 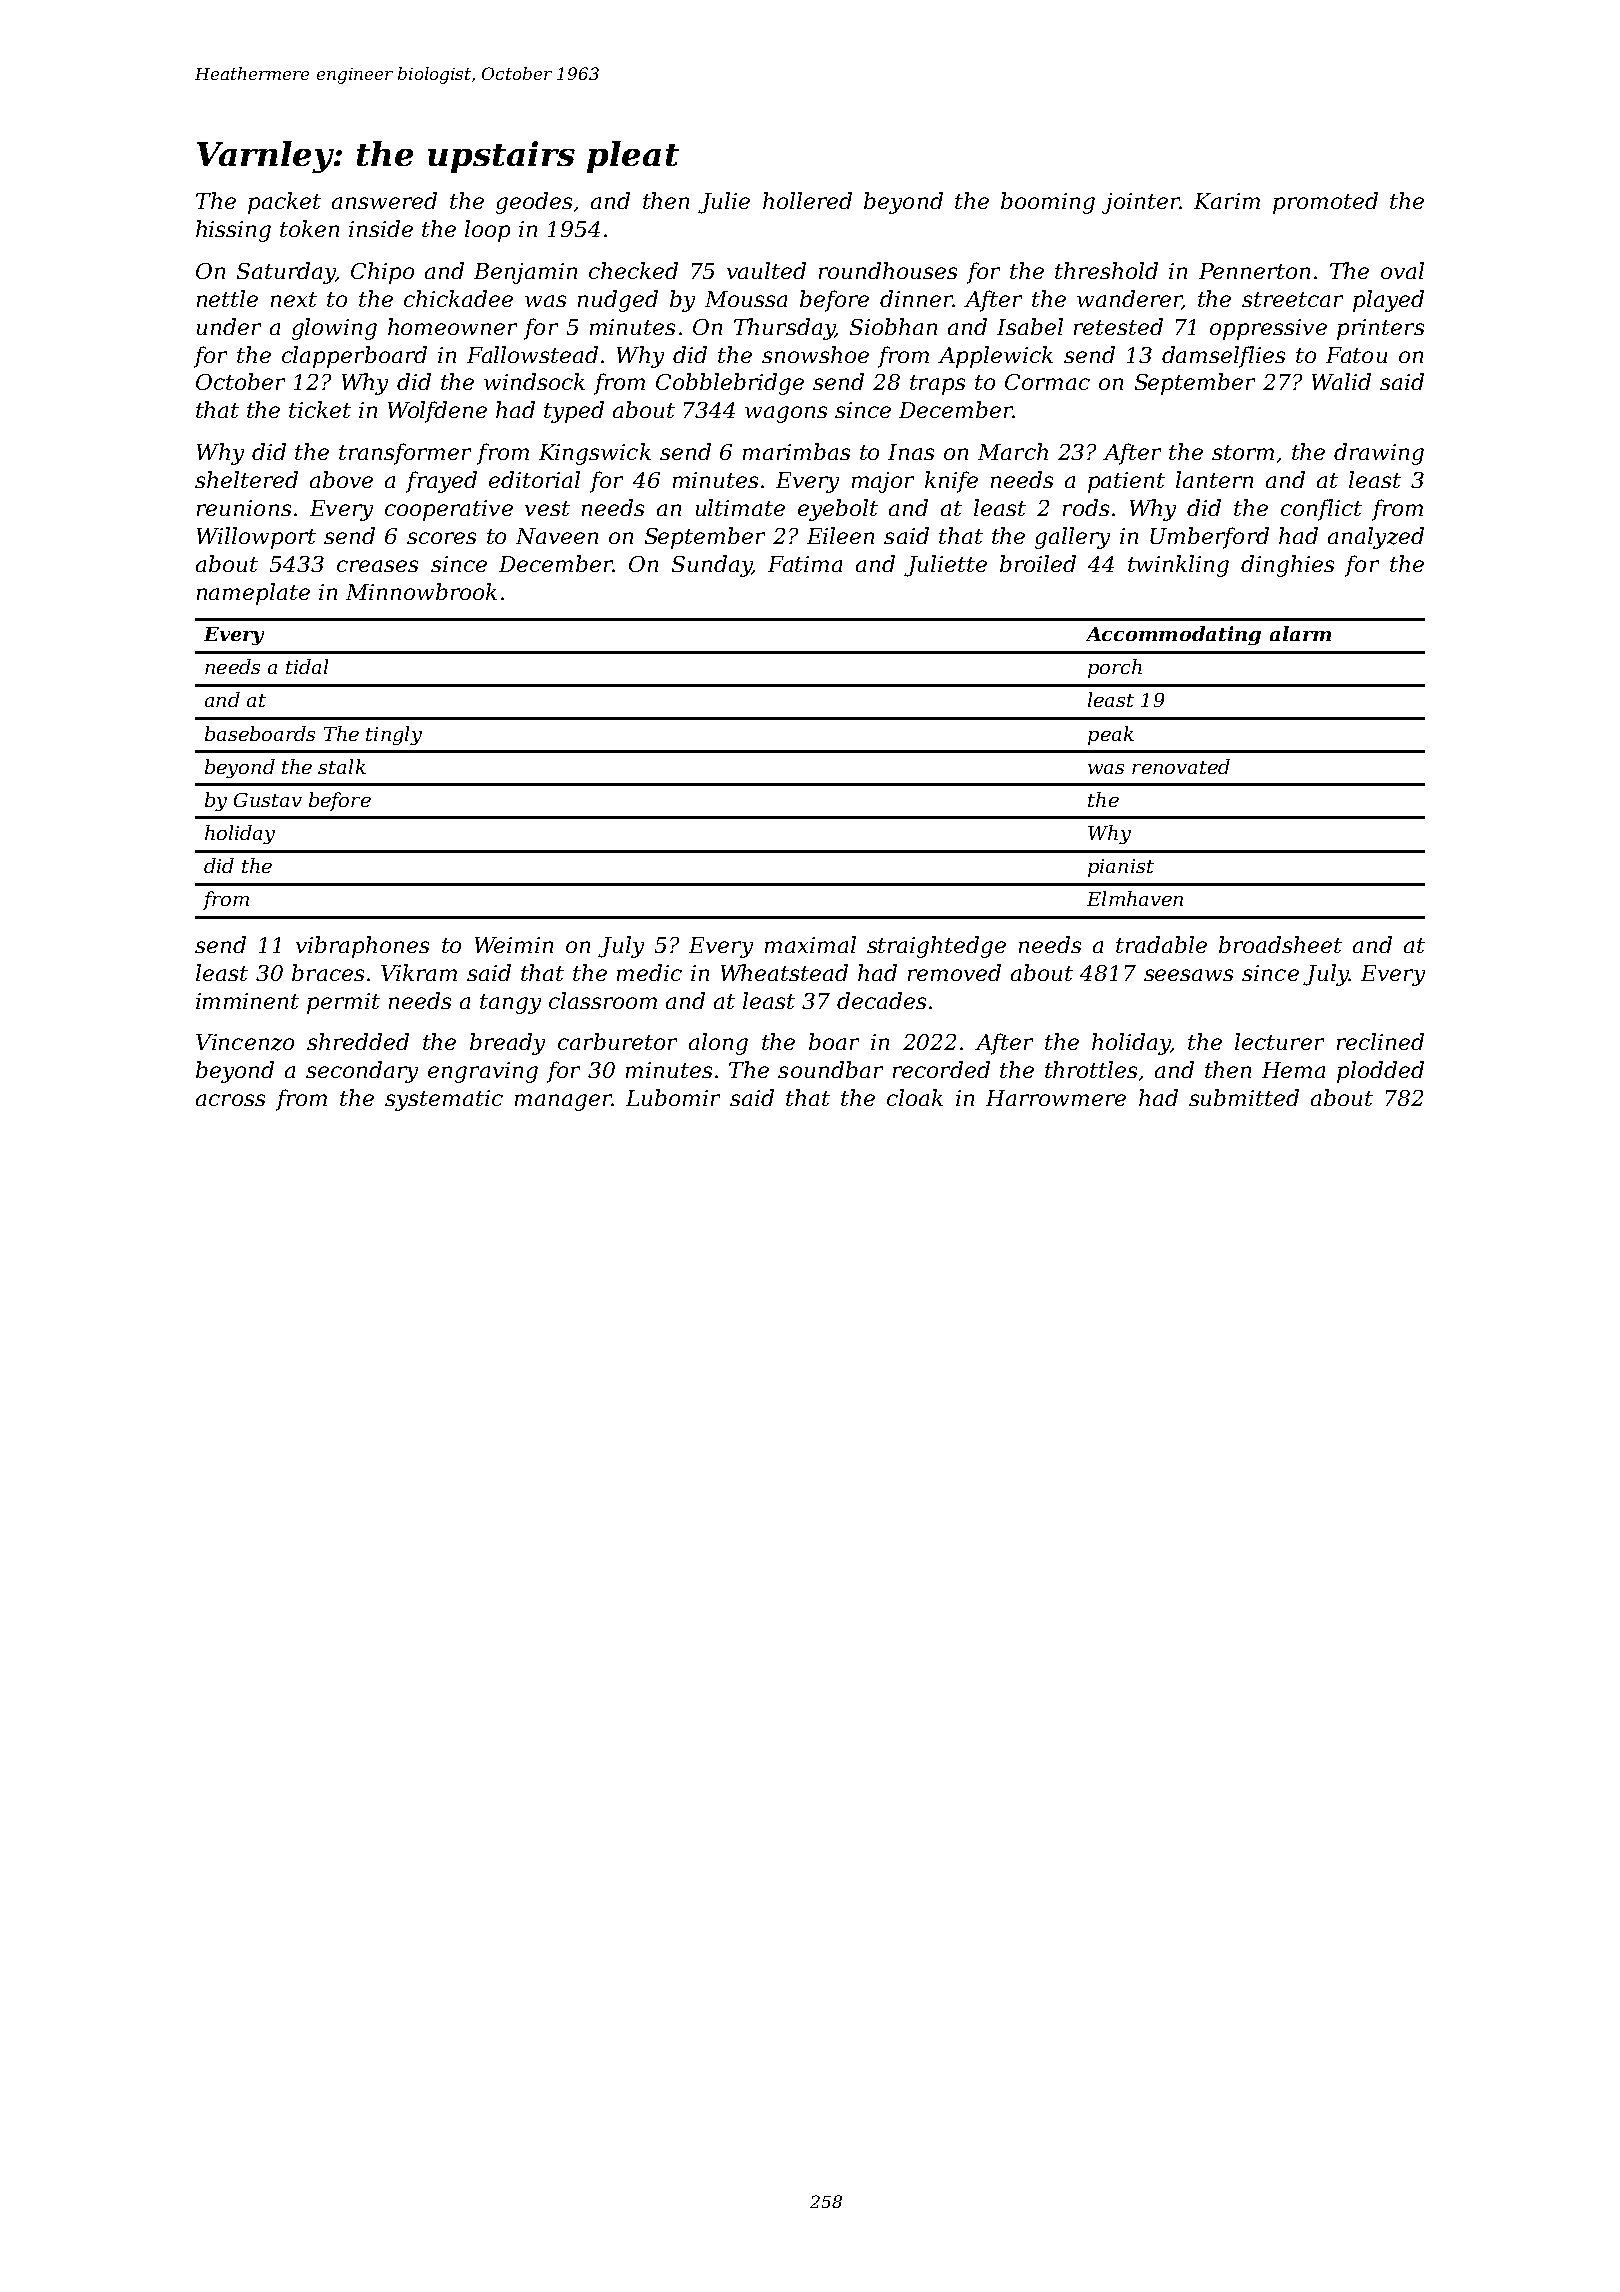 What do you see at coordinates (888, 270) in the screenshot?
I see `roundhouses` at bounding box center [888, 270].
